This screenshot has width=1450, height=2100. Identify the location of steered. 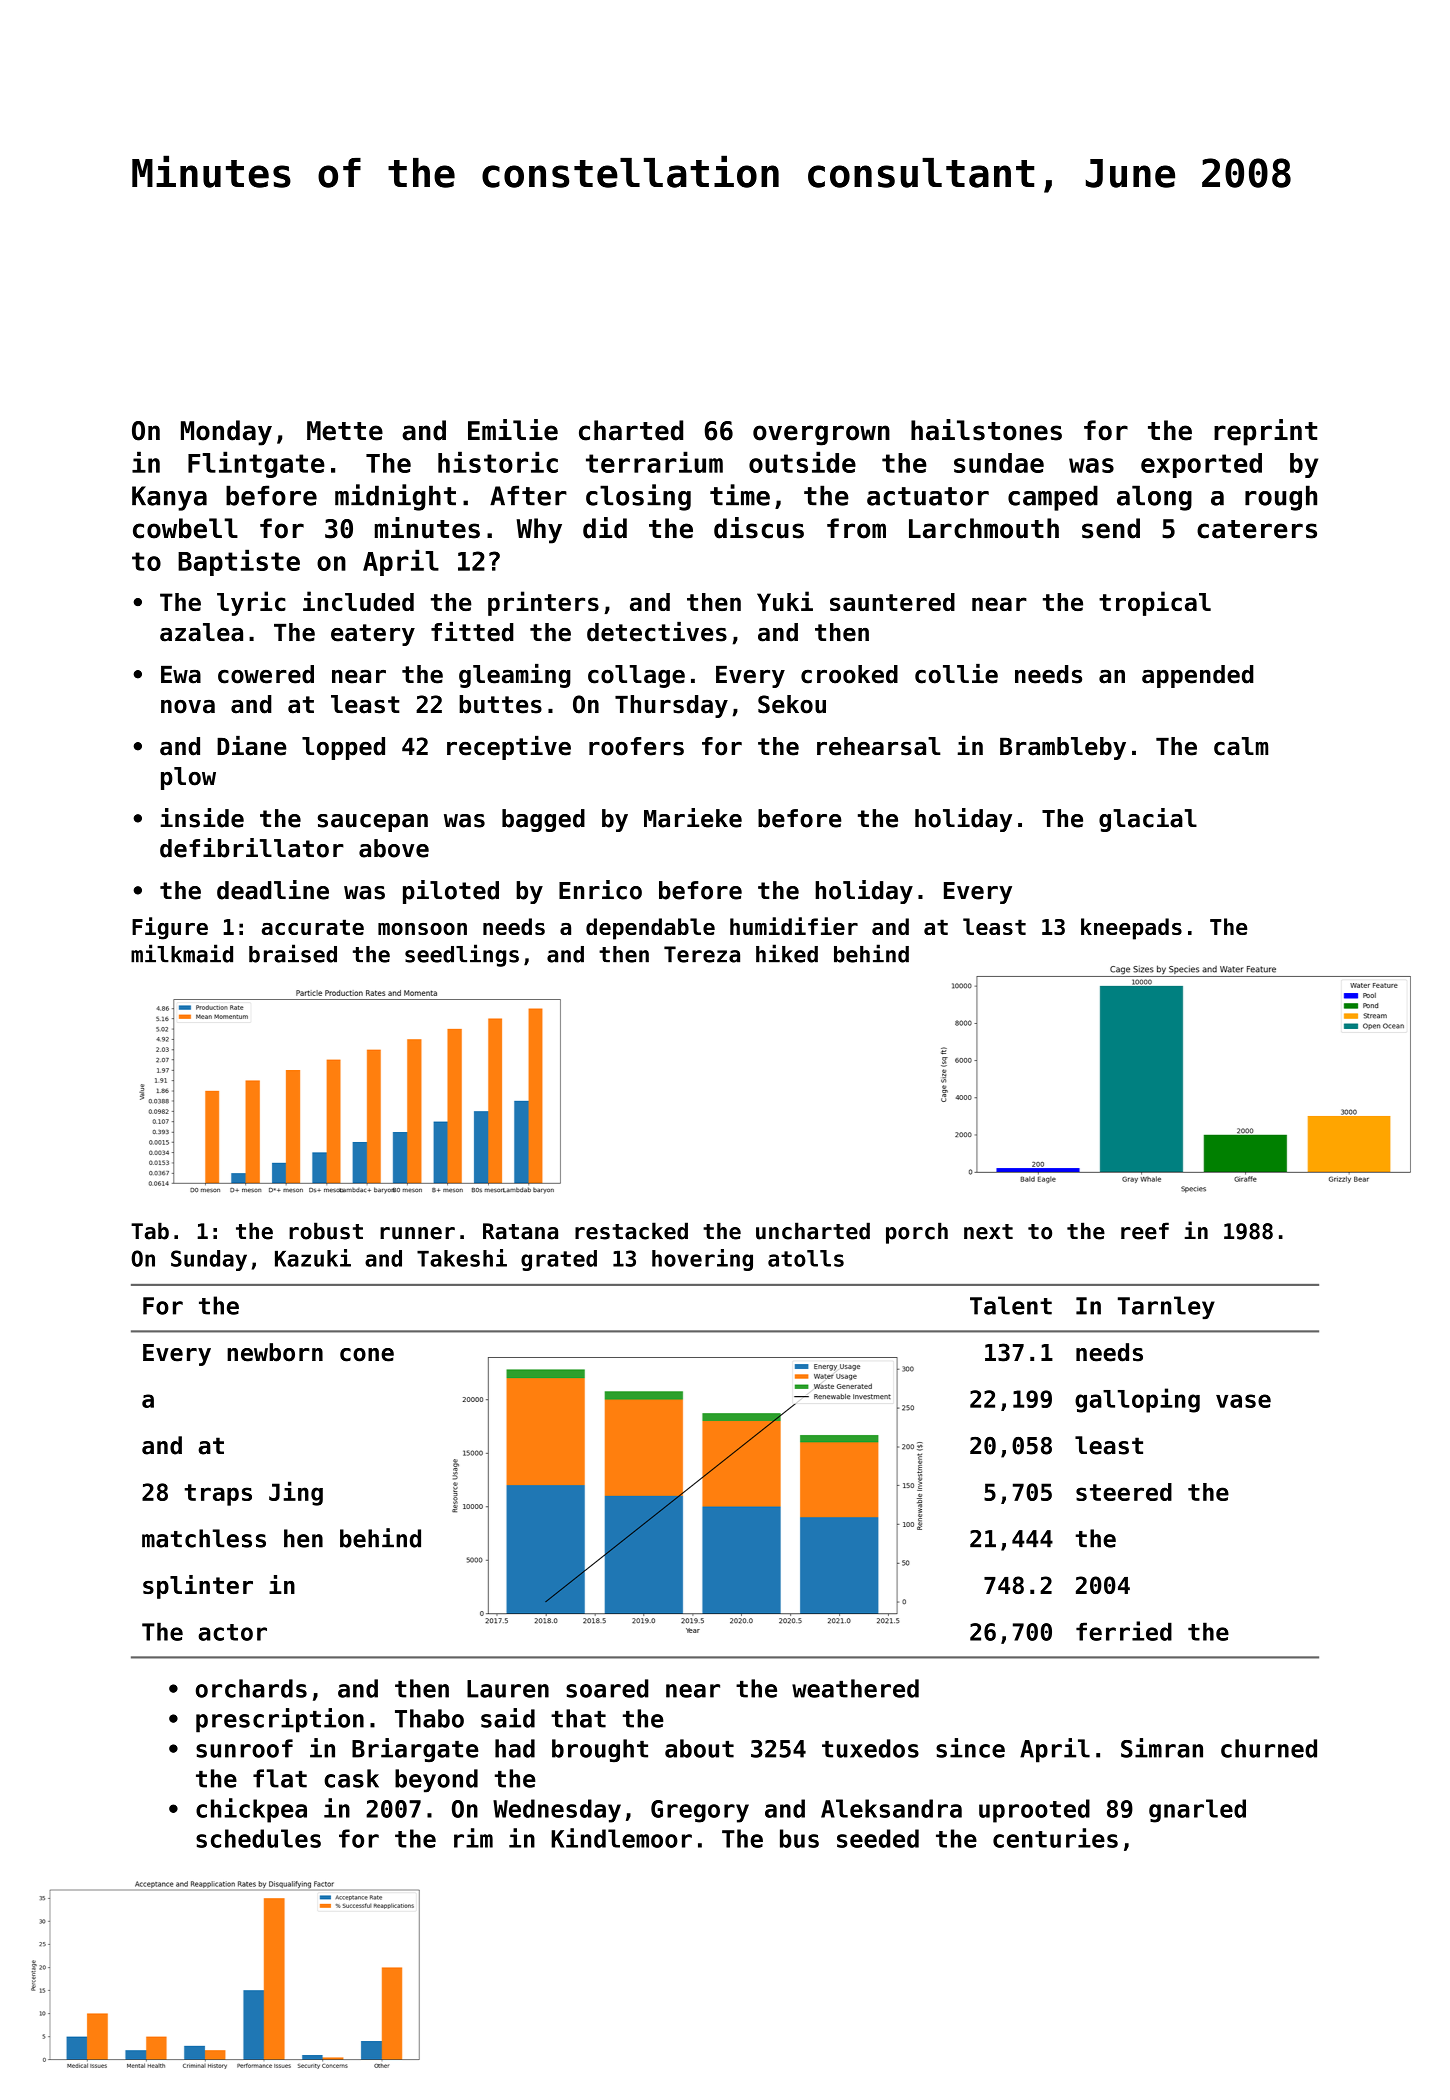
(1124, 1492).
